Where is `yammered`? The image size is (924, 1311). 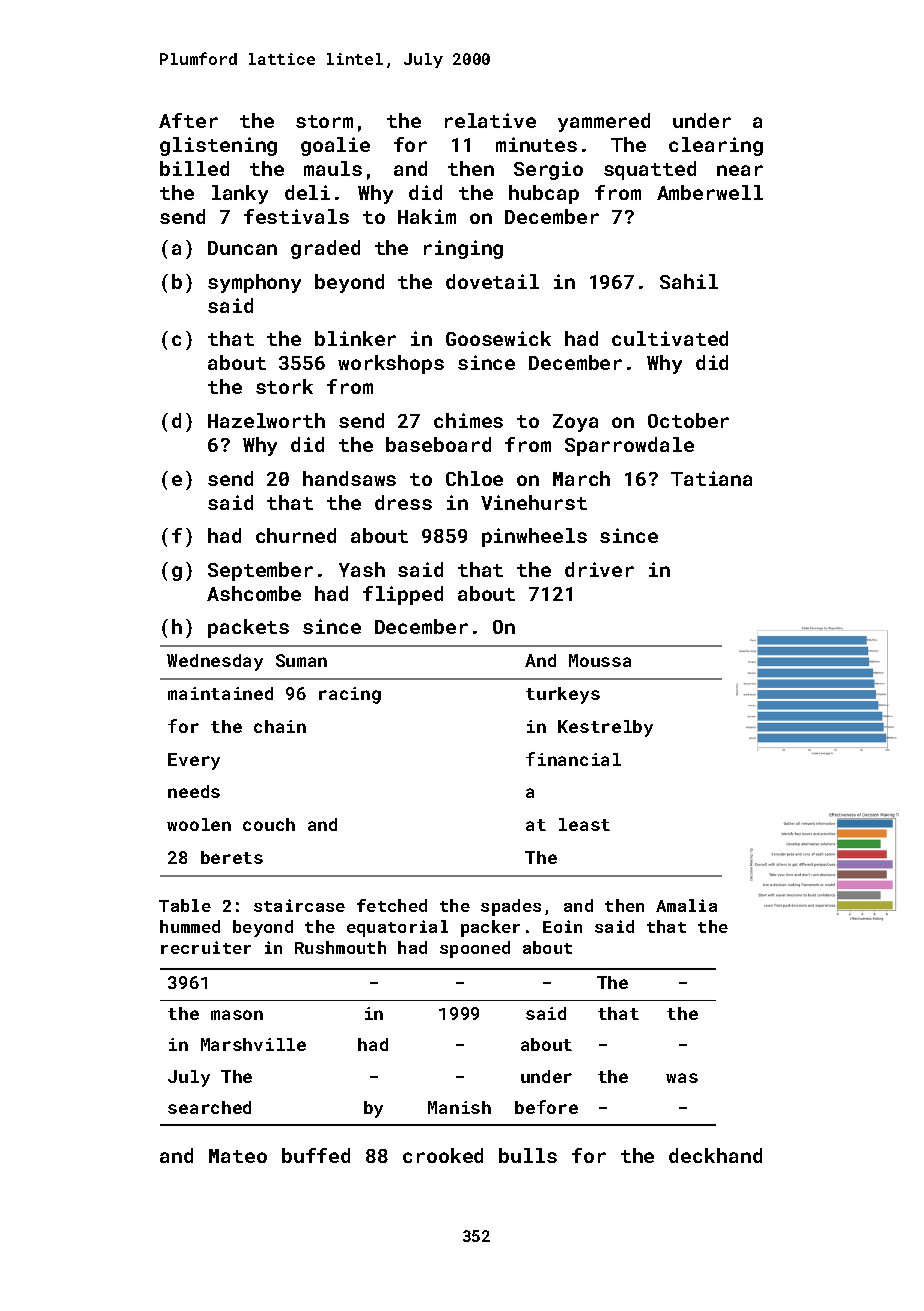
yammered is located at coordinates (604, 122).
